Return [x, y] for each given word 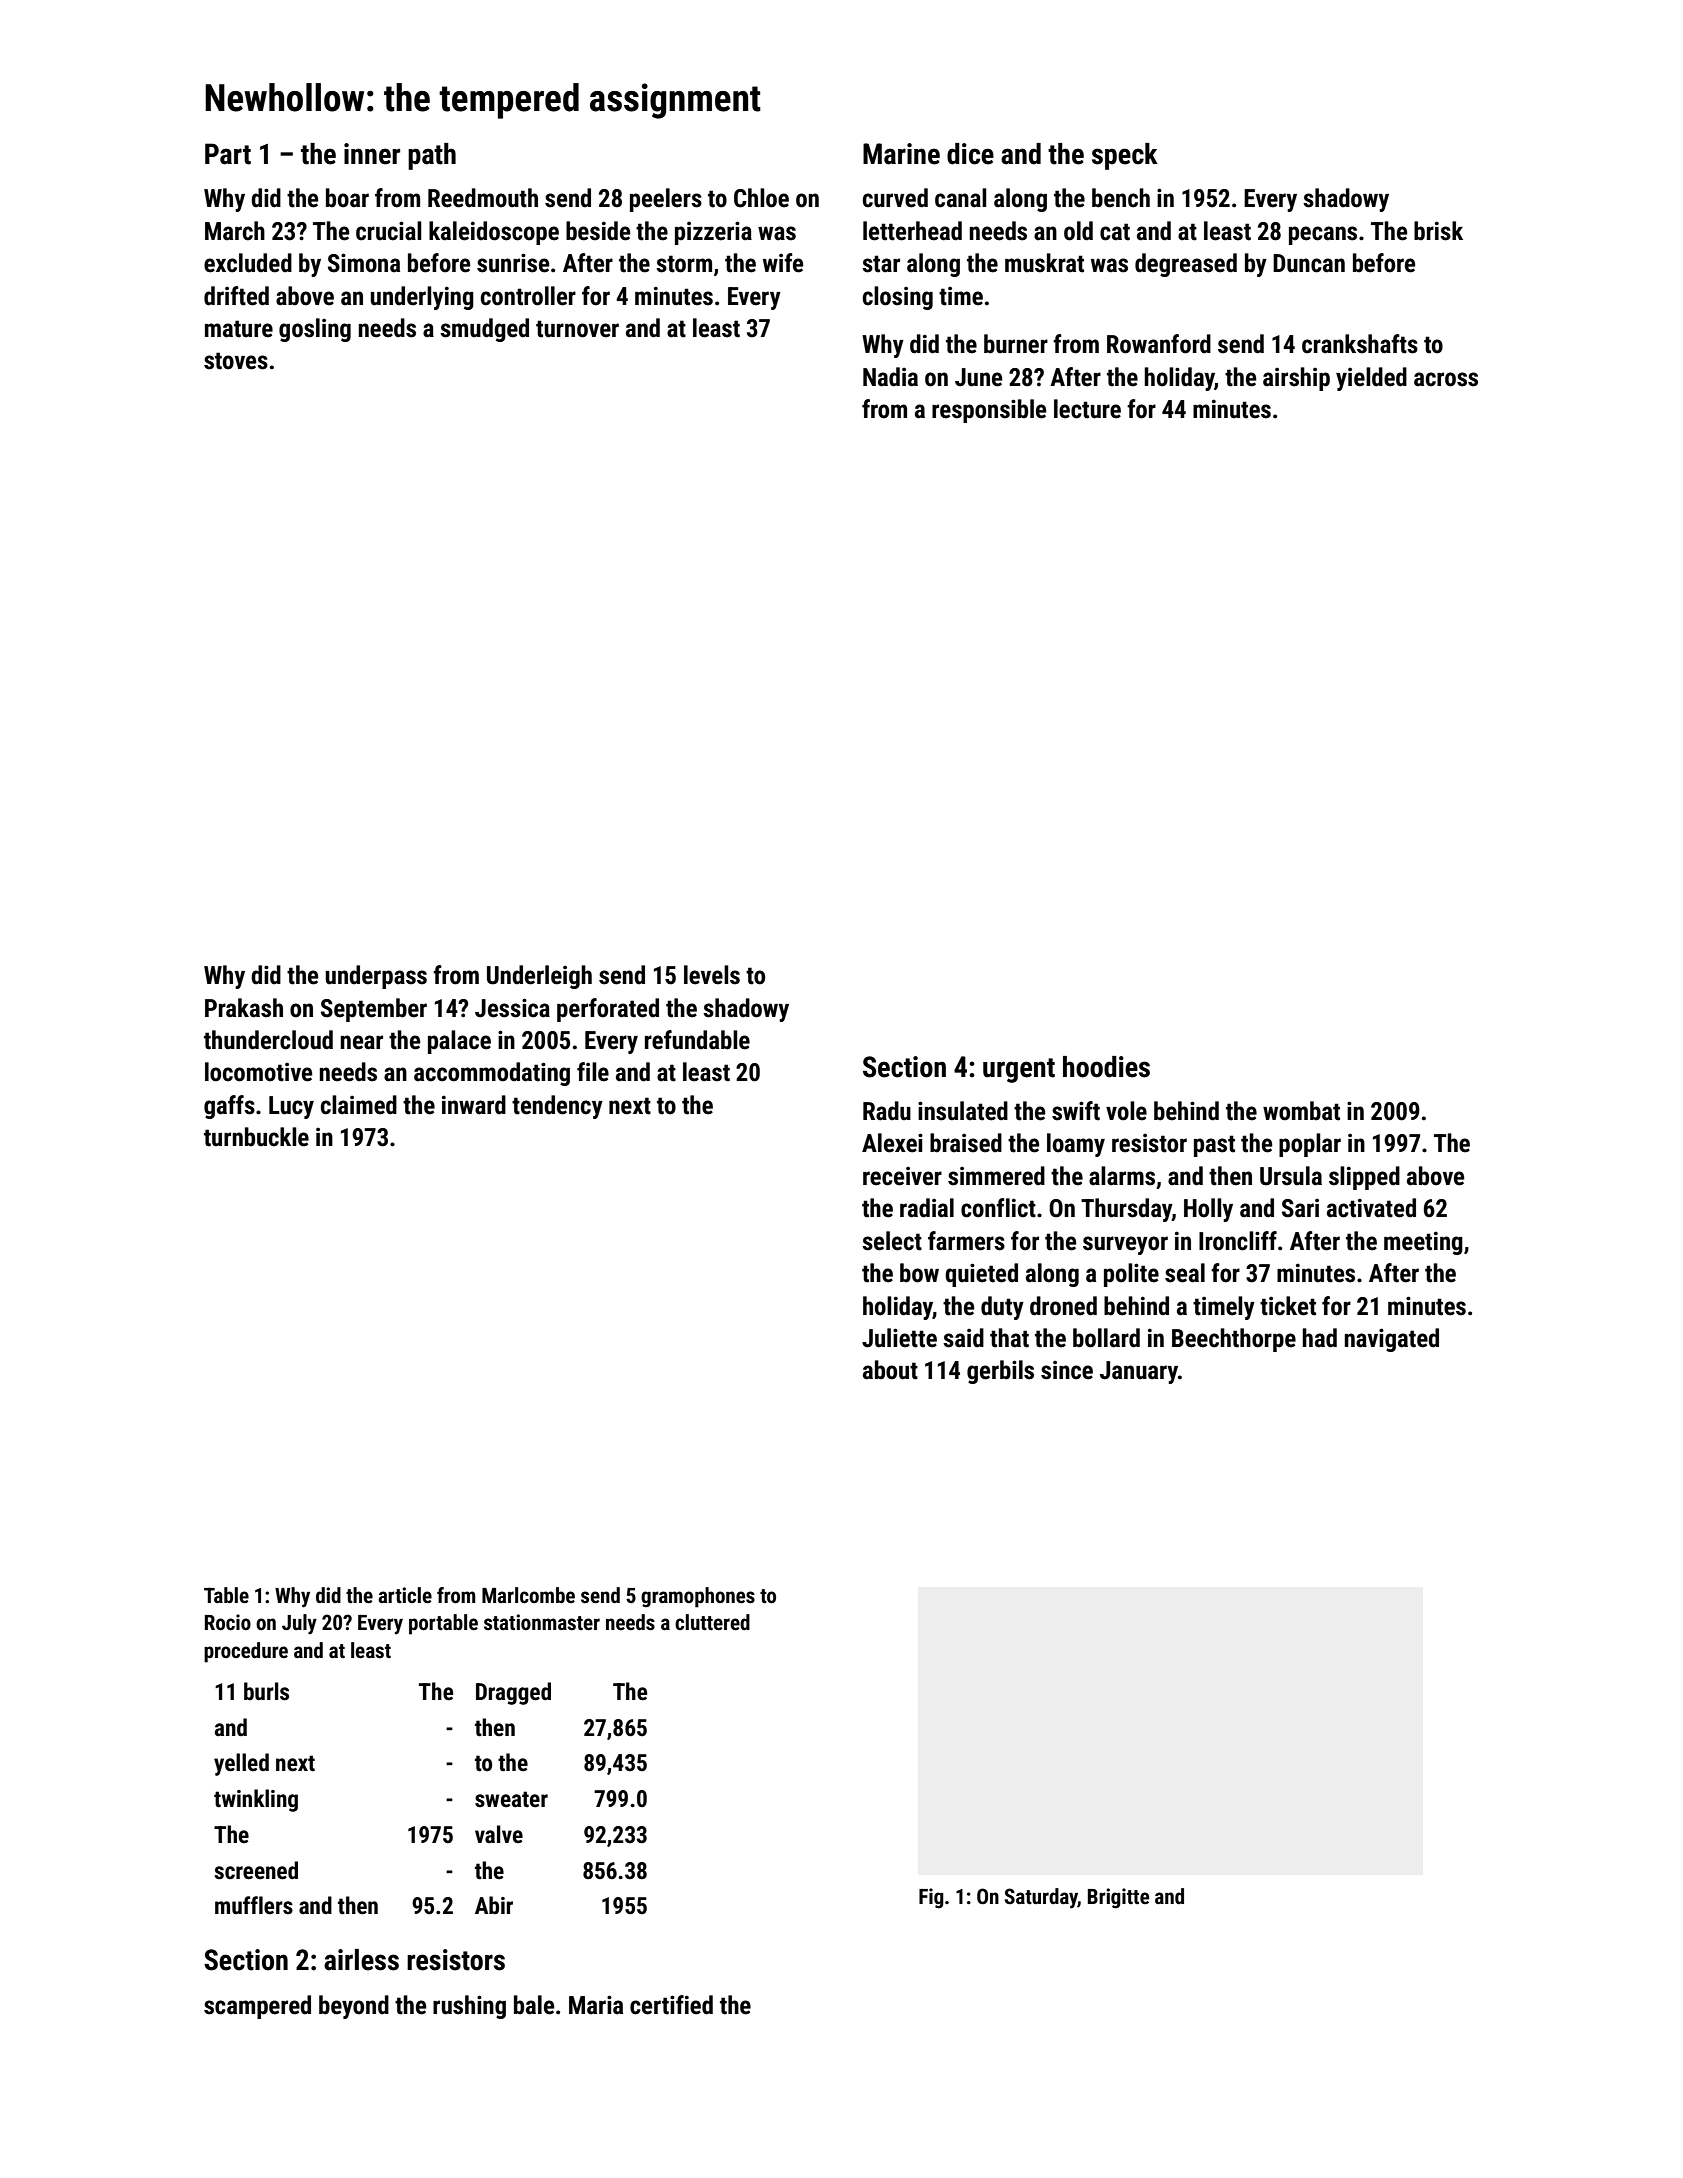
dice [970, 154]
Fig [931, 1898]
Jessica [512, 1008]
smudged [484, 330]
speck [1125, 156]
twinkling [256, 1800]
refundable [697, 1040]
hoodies [1106, 1067]
